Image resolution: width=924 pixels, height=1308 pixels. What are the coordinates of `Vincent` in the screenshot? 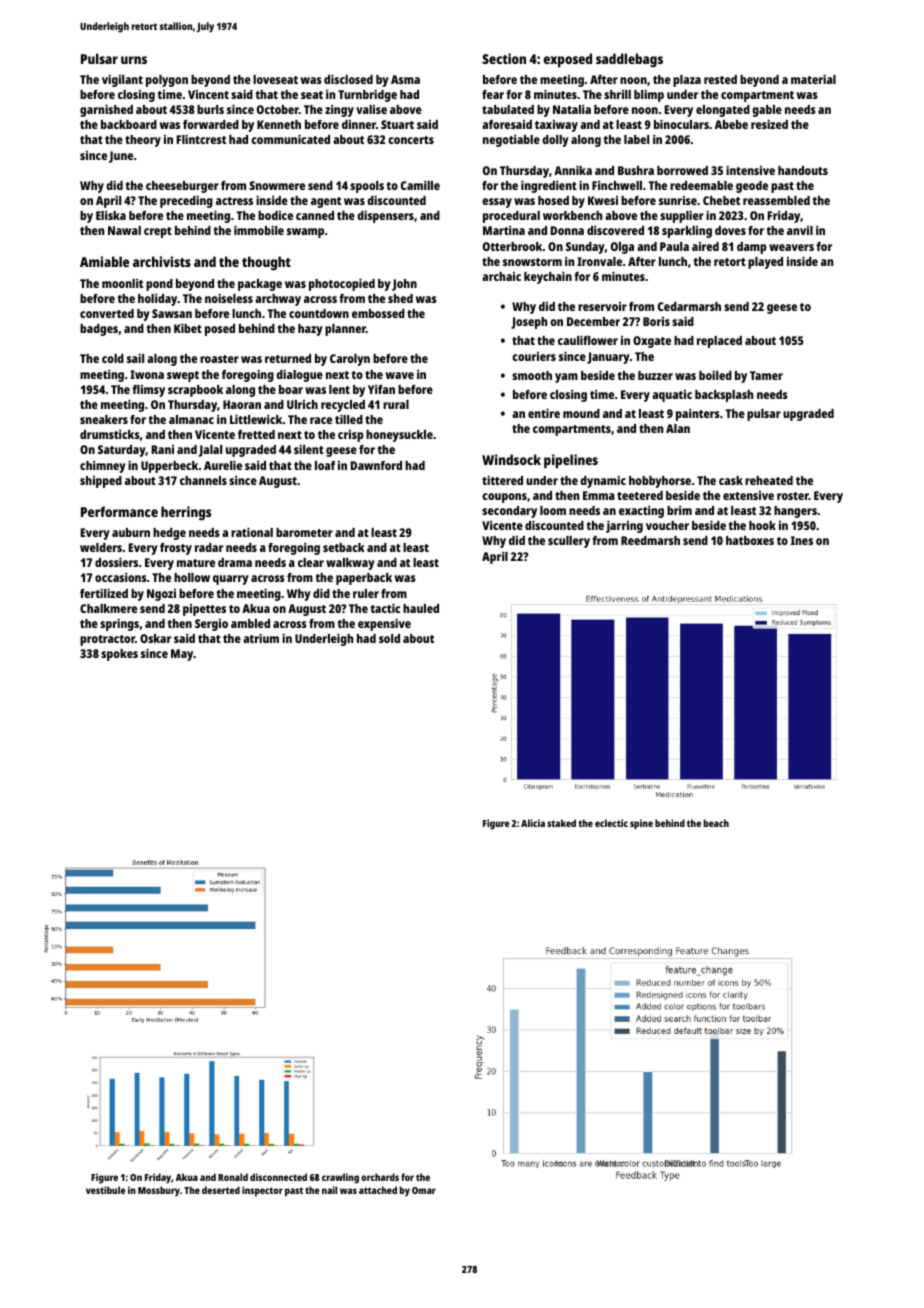 It's located at (208, 94).
